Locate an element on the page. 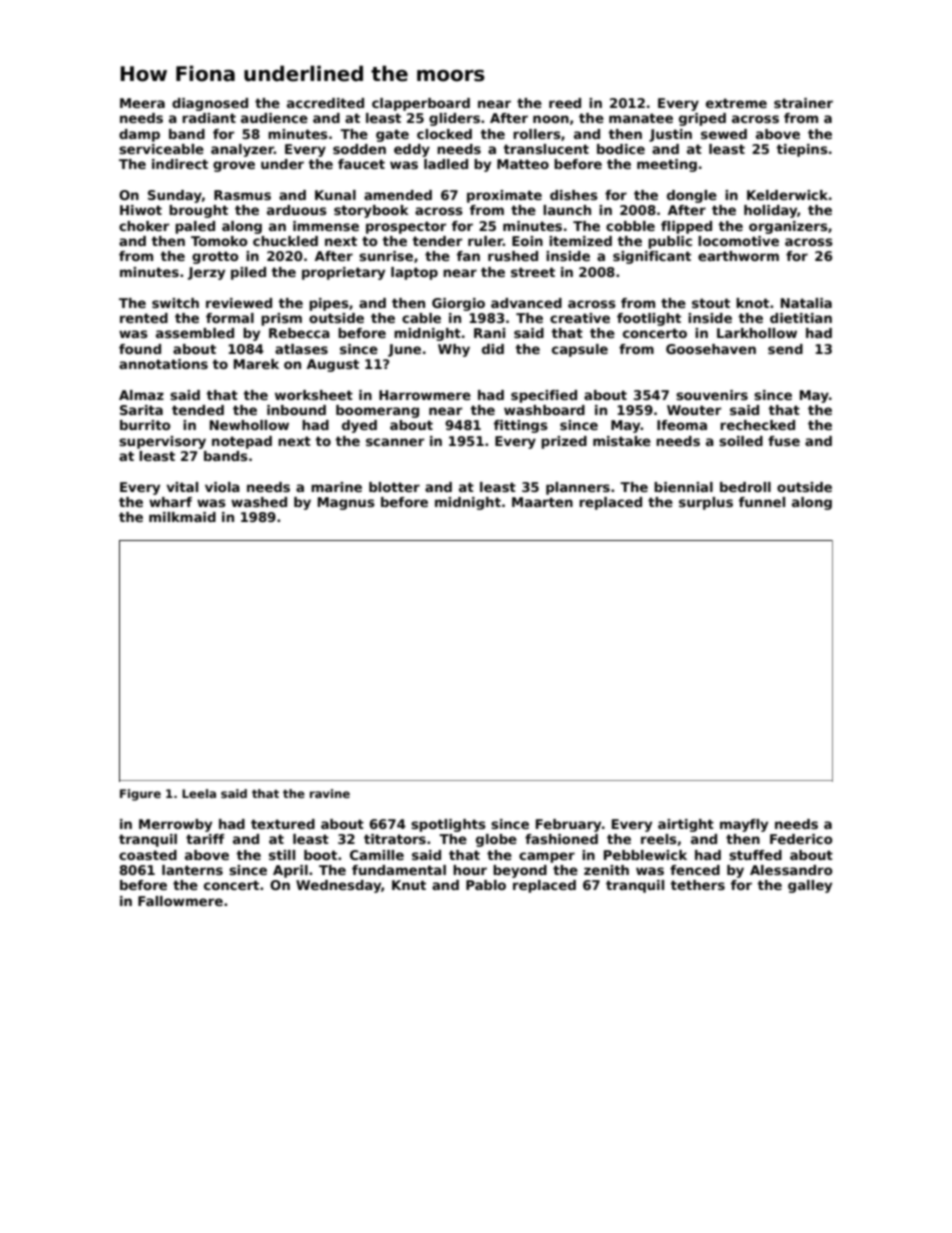 The width and height of the page is (952, 1233). analyzer is located at coordinates (242, 150).
